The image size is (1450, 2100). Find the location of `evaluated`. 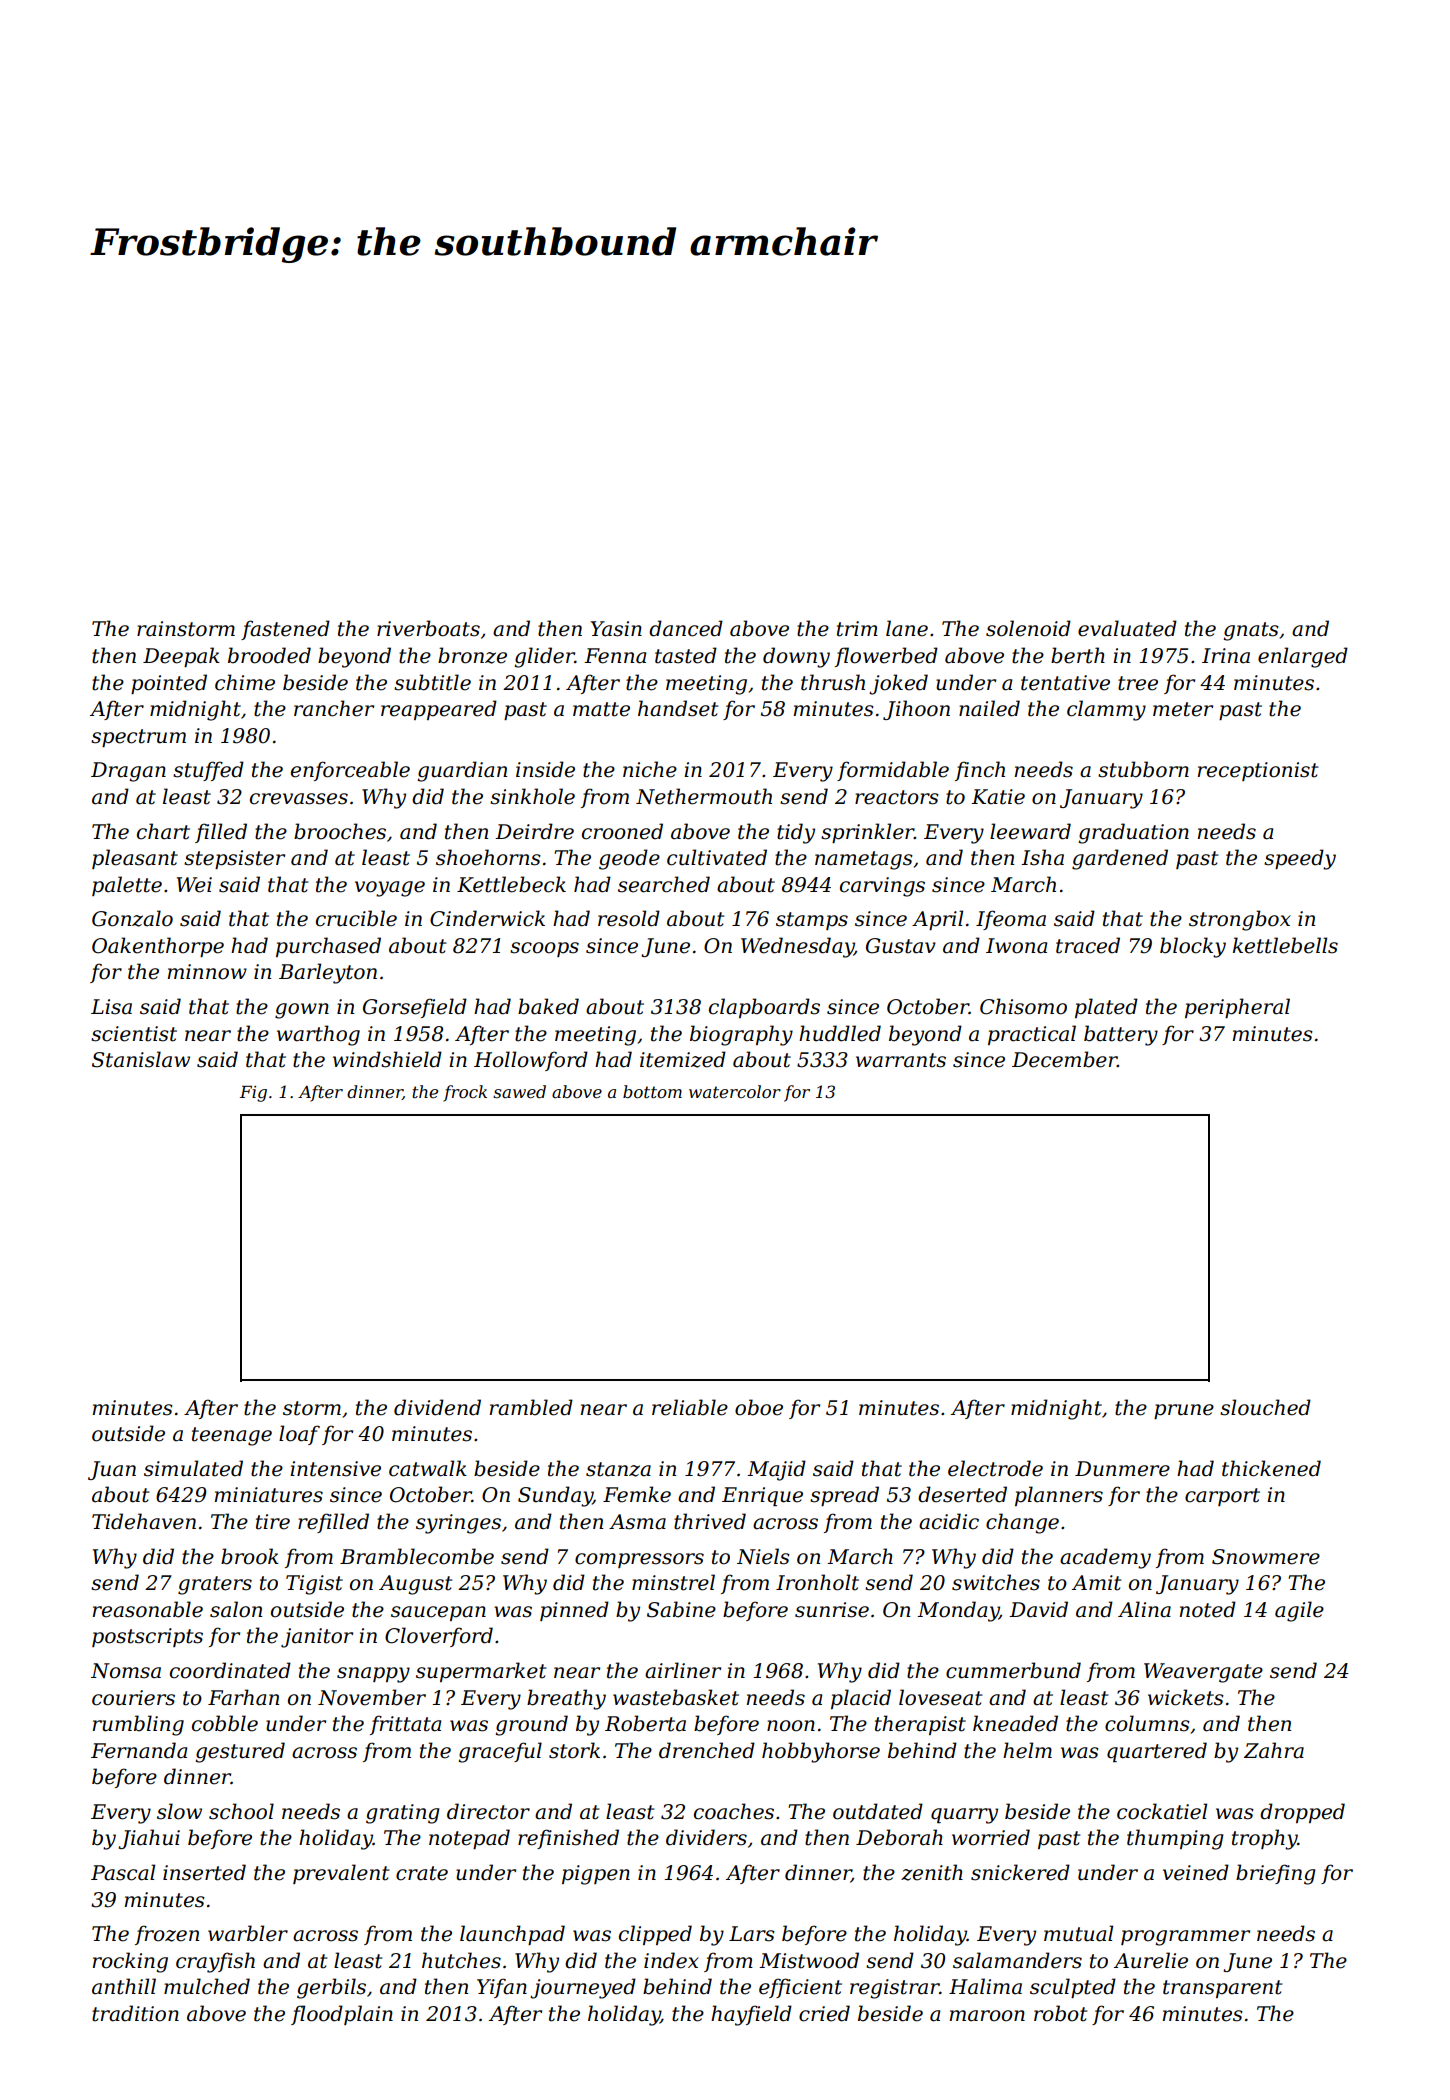

evaluated is located at coordinates (1127, 628).
